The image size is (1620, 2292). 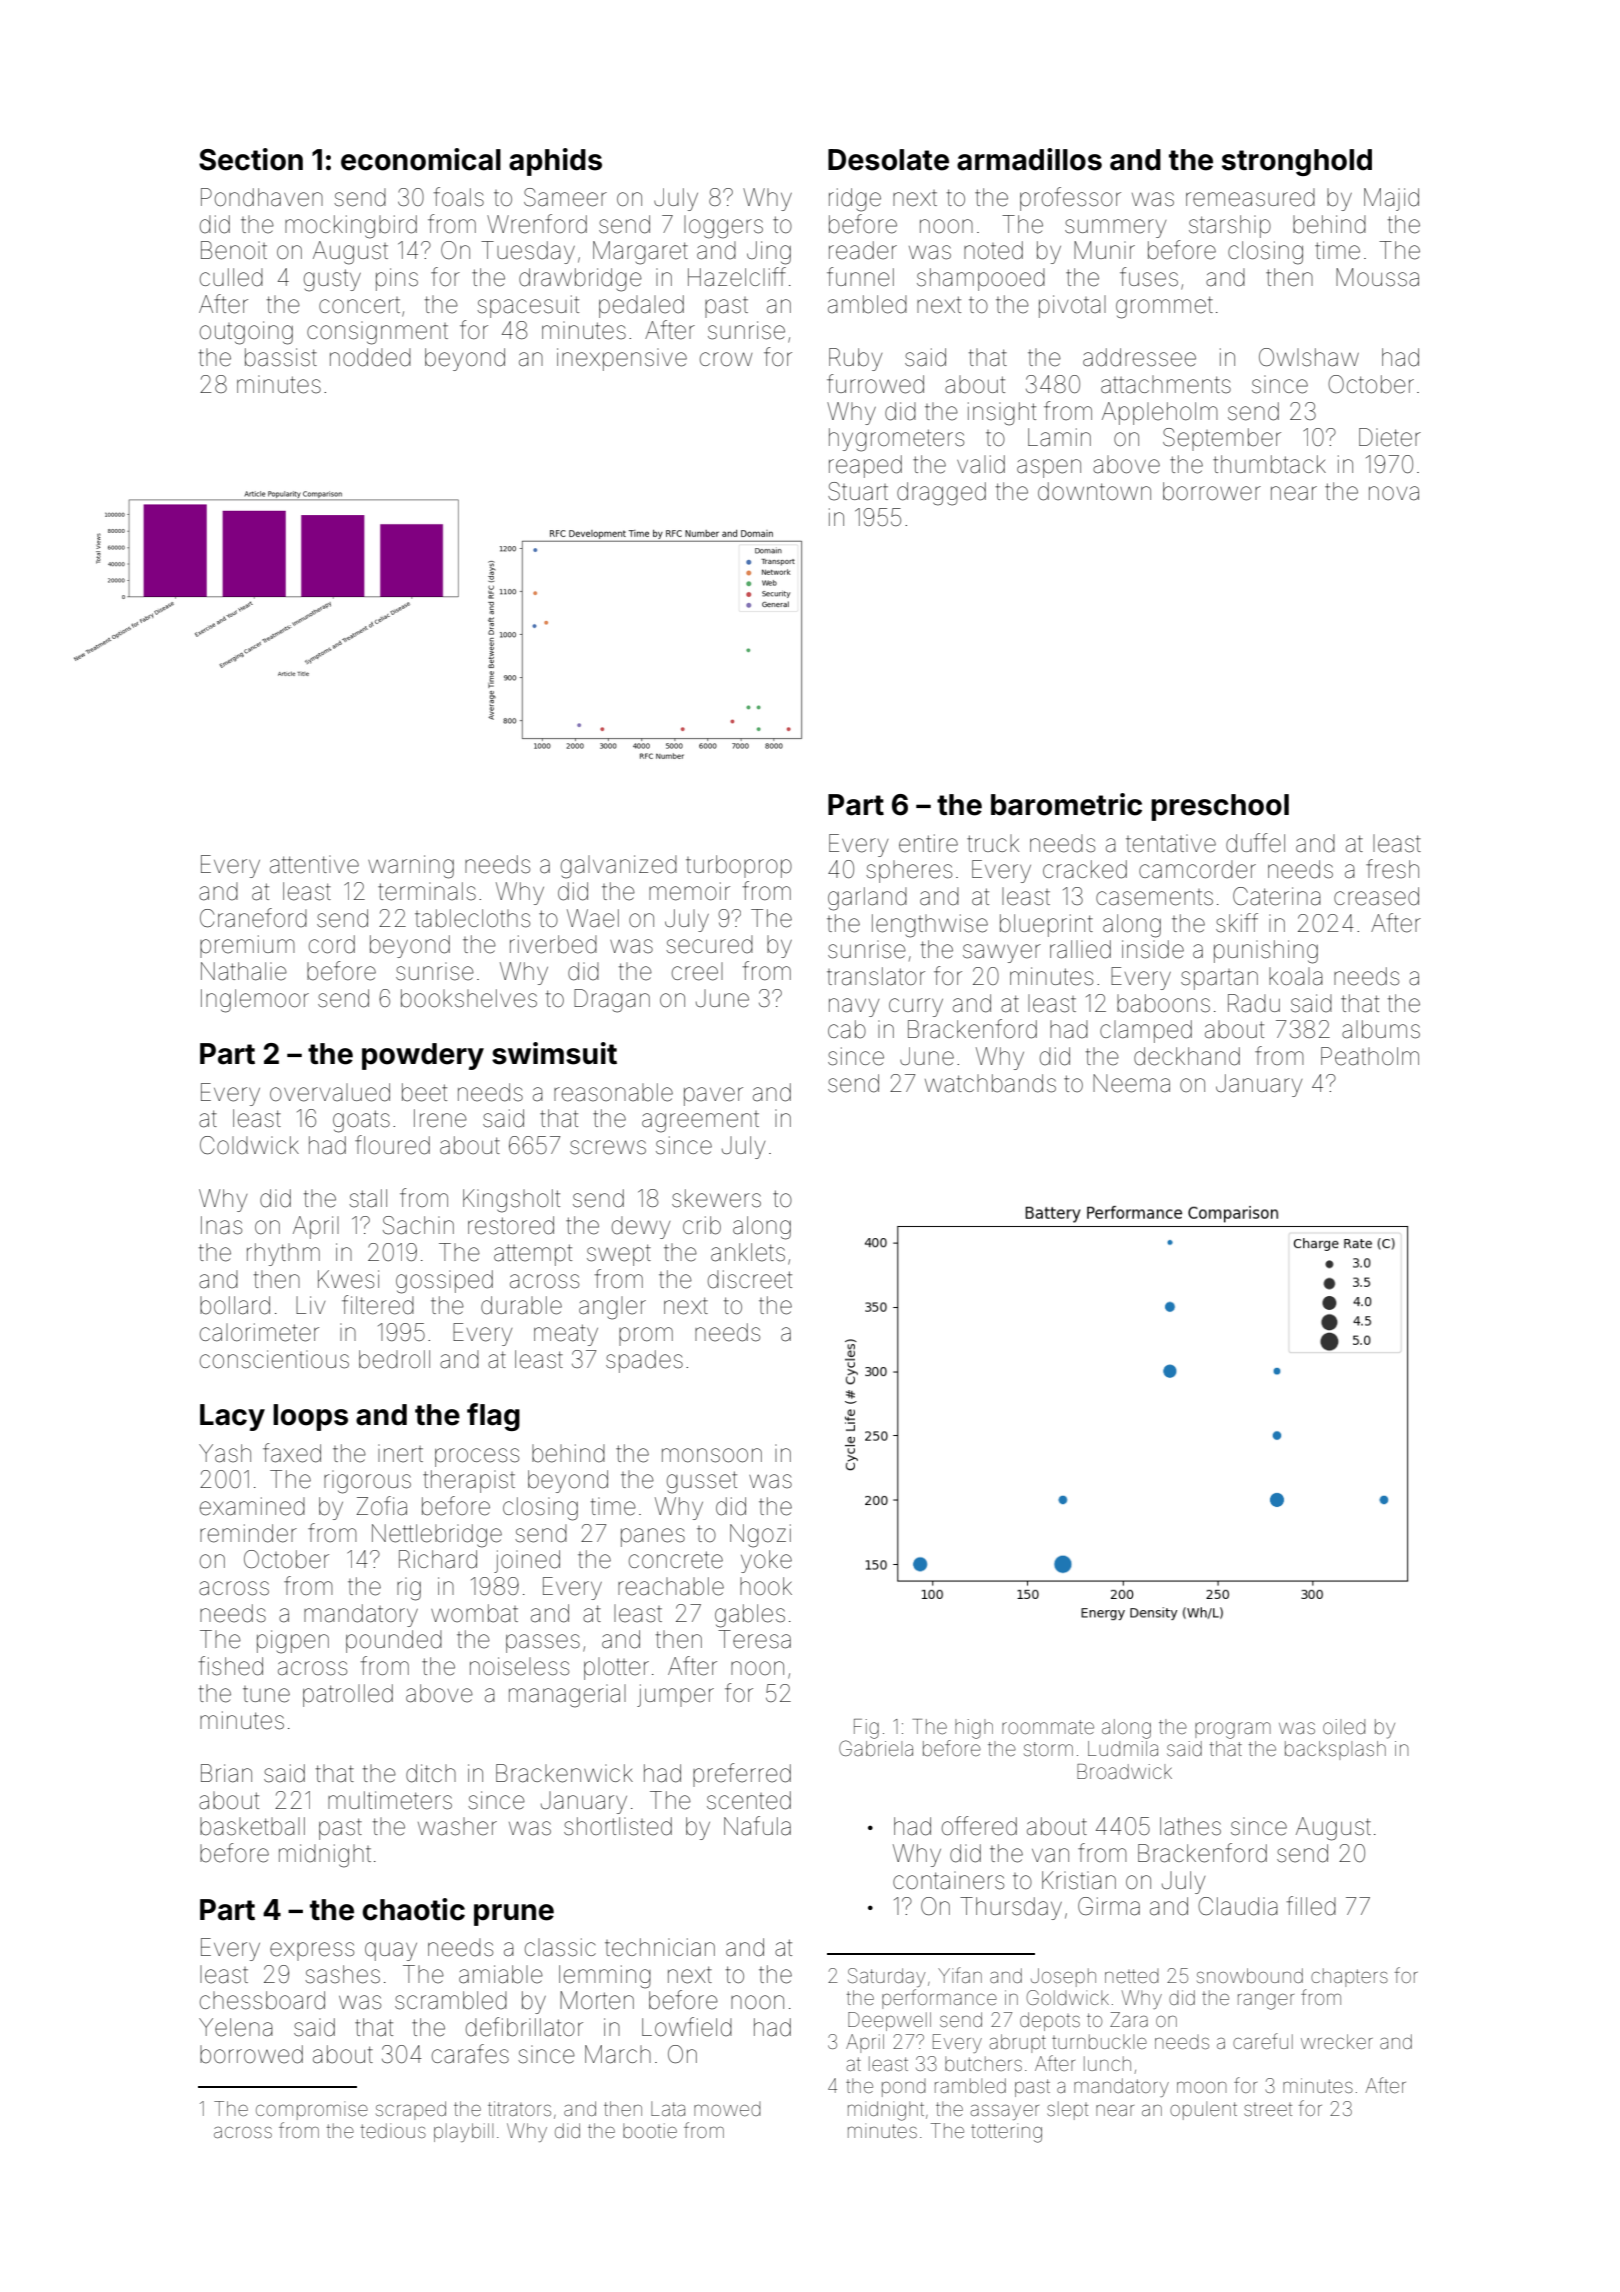 What do you see at coordinates (948, 1880) in the image?
I see `containers` at bounding box center [948, 1880].
